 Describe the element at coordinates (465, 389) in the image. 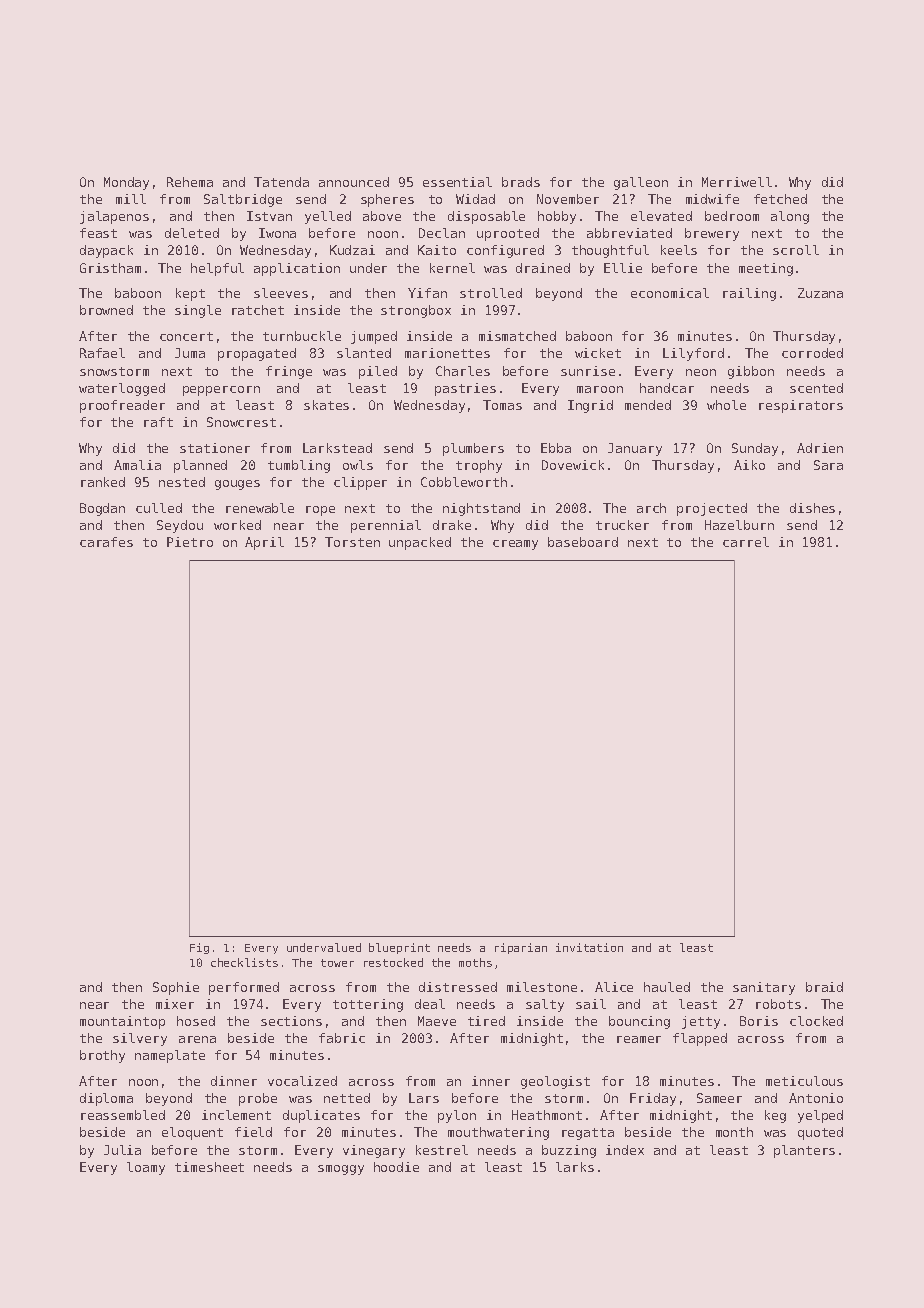

I see `pastries` at that location.
